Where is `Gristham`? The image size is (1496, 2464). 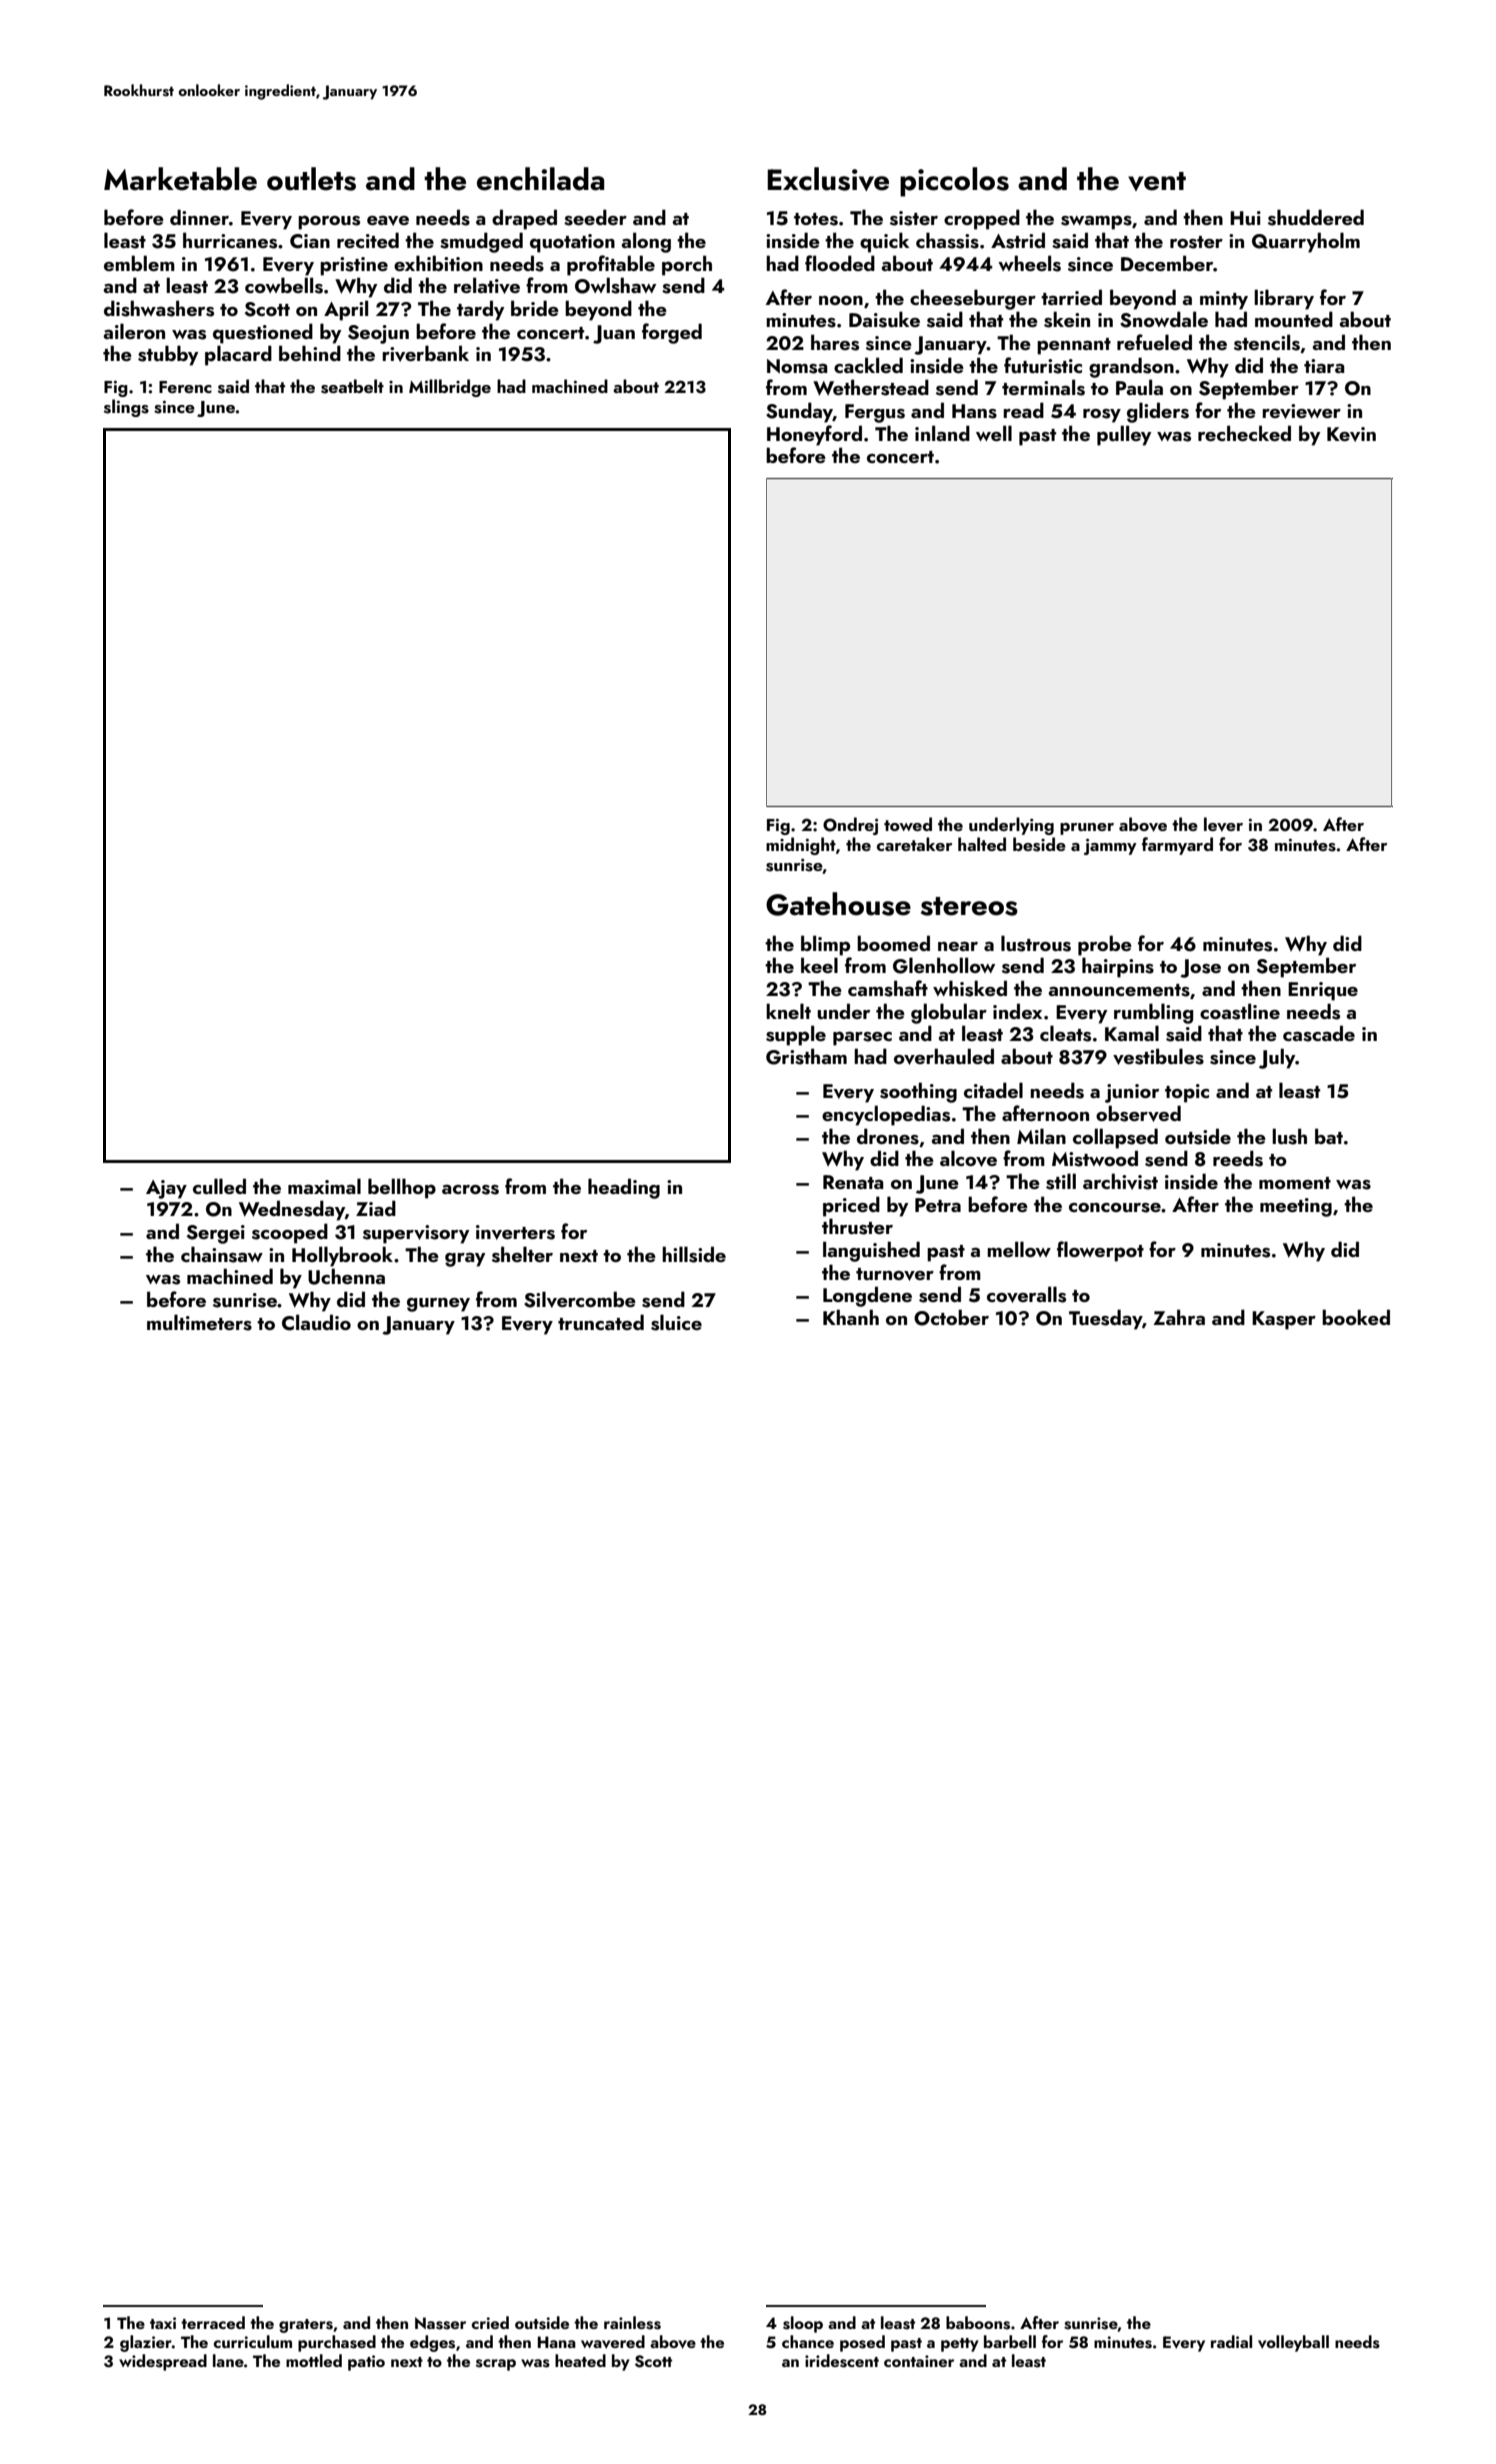 Gristham is located at coordinates (806, 1056).
